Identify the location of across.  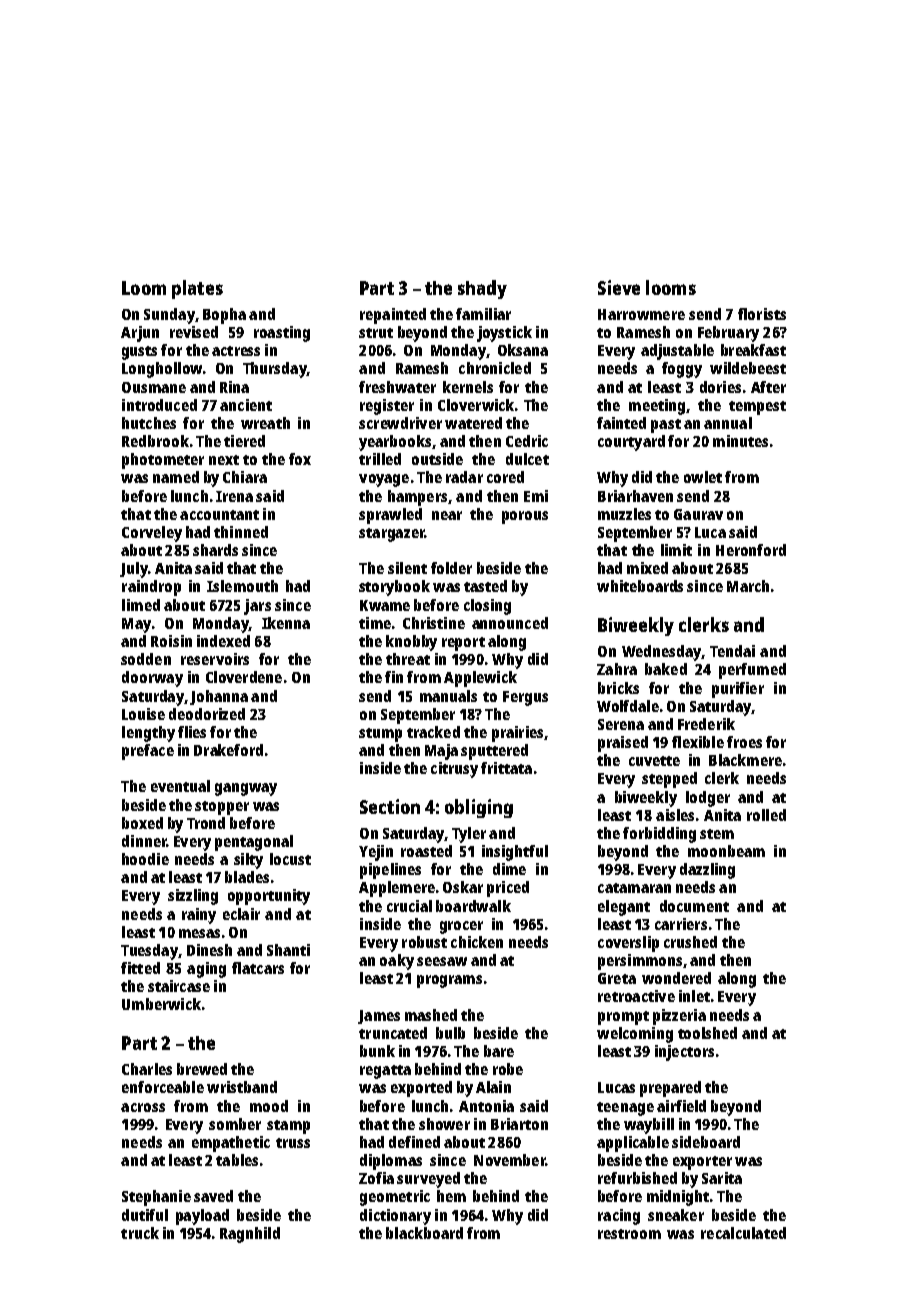
(143, 1107).
